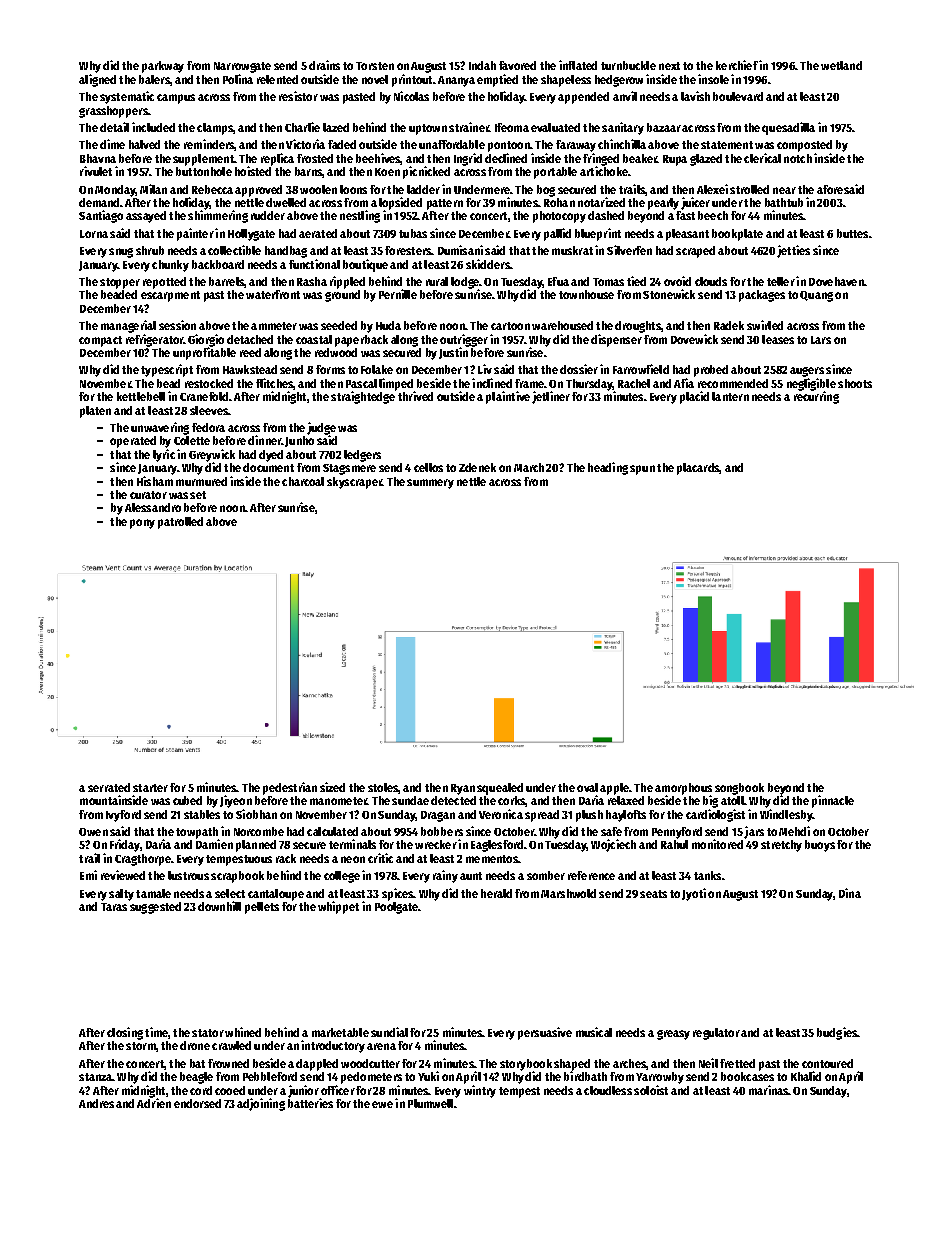  I want to click on patrolled, so click(180, 523).
